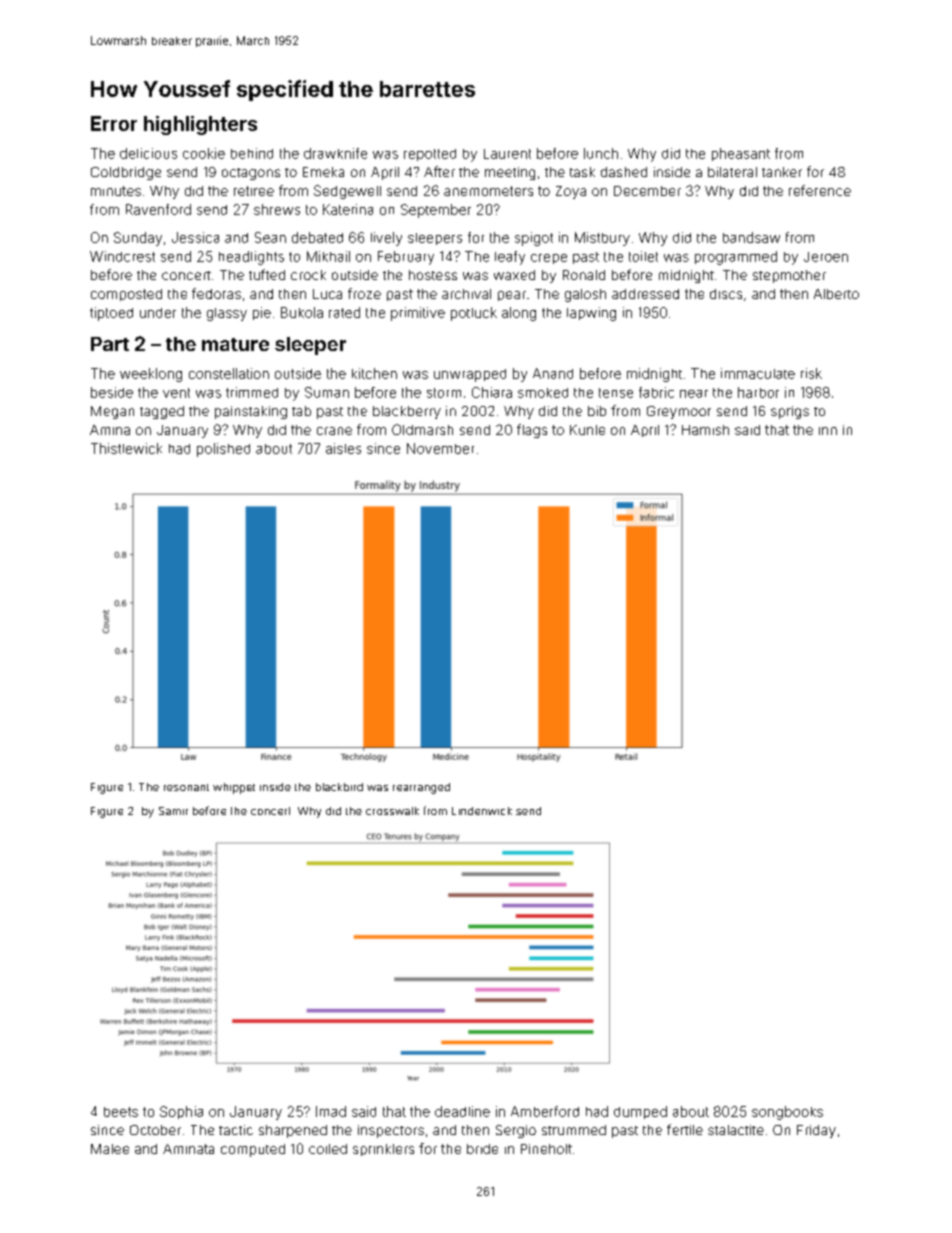  What do you see at coordinates (339, 787) in the page?
I see `blackbird` at bounding box center [339, 787].
